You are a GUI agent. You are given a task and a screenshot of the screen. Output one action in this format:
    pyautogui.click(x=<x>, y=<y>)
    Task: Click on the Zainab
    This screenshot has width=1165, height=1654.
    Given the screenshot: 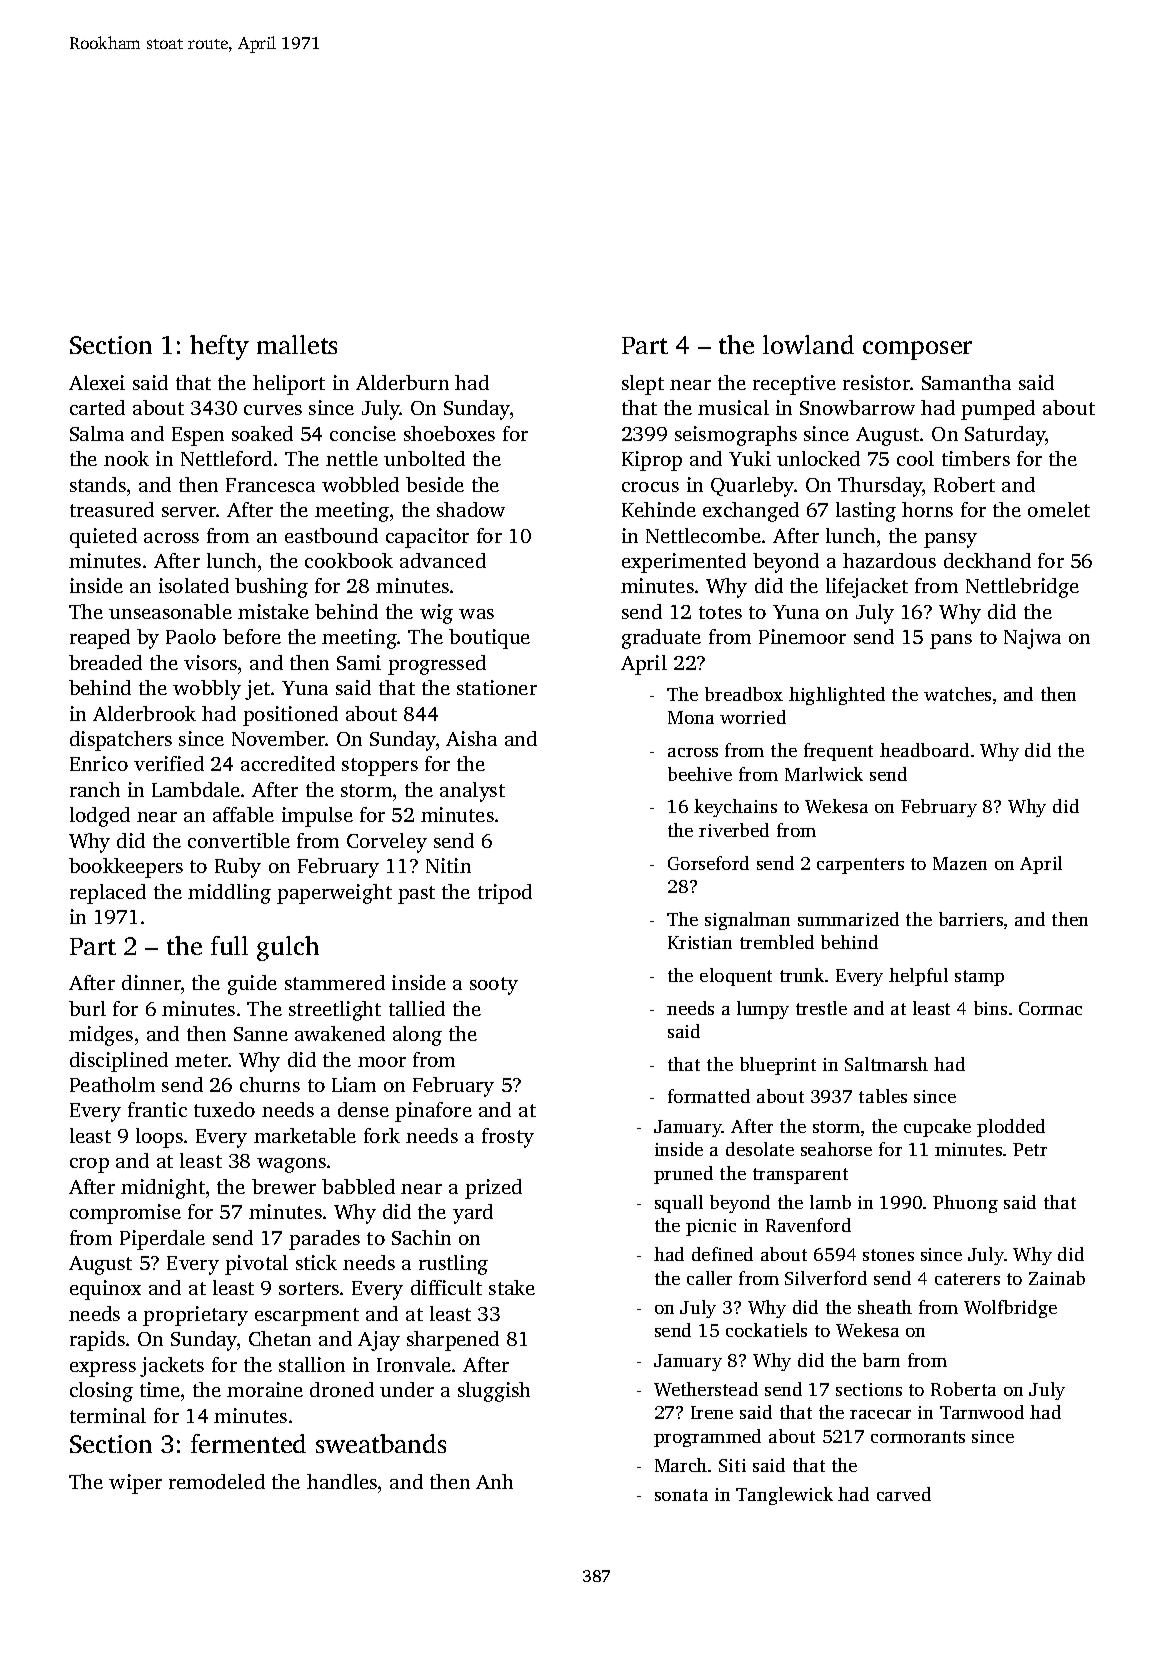 What is the action you would take?
    pyautogui.click(x=1057, y=1278)
